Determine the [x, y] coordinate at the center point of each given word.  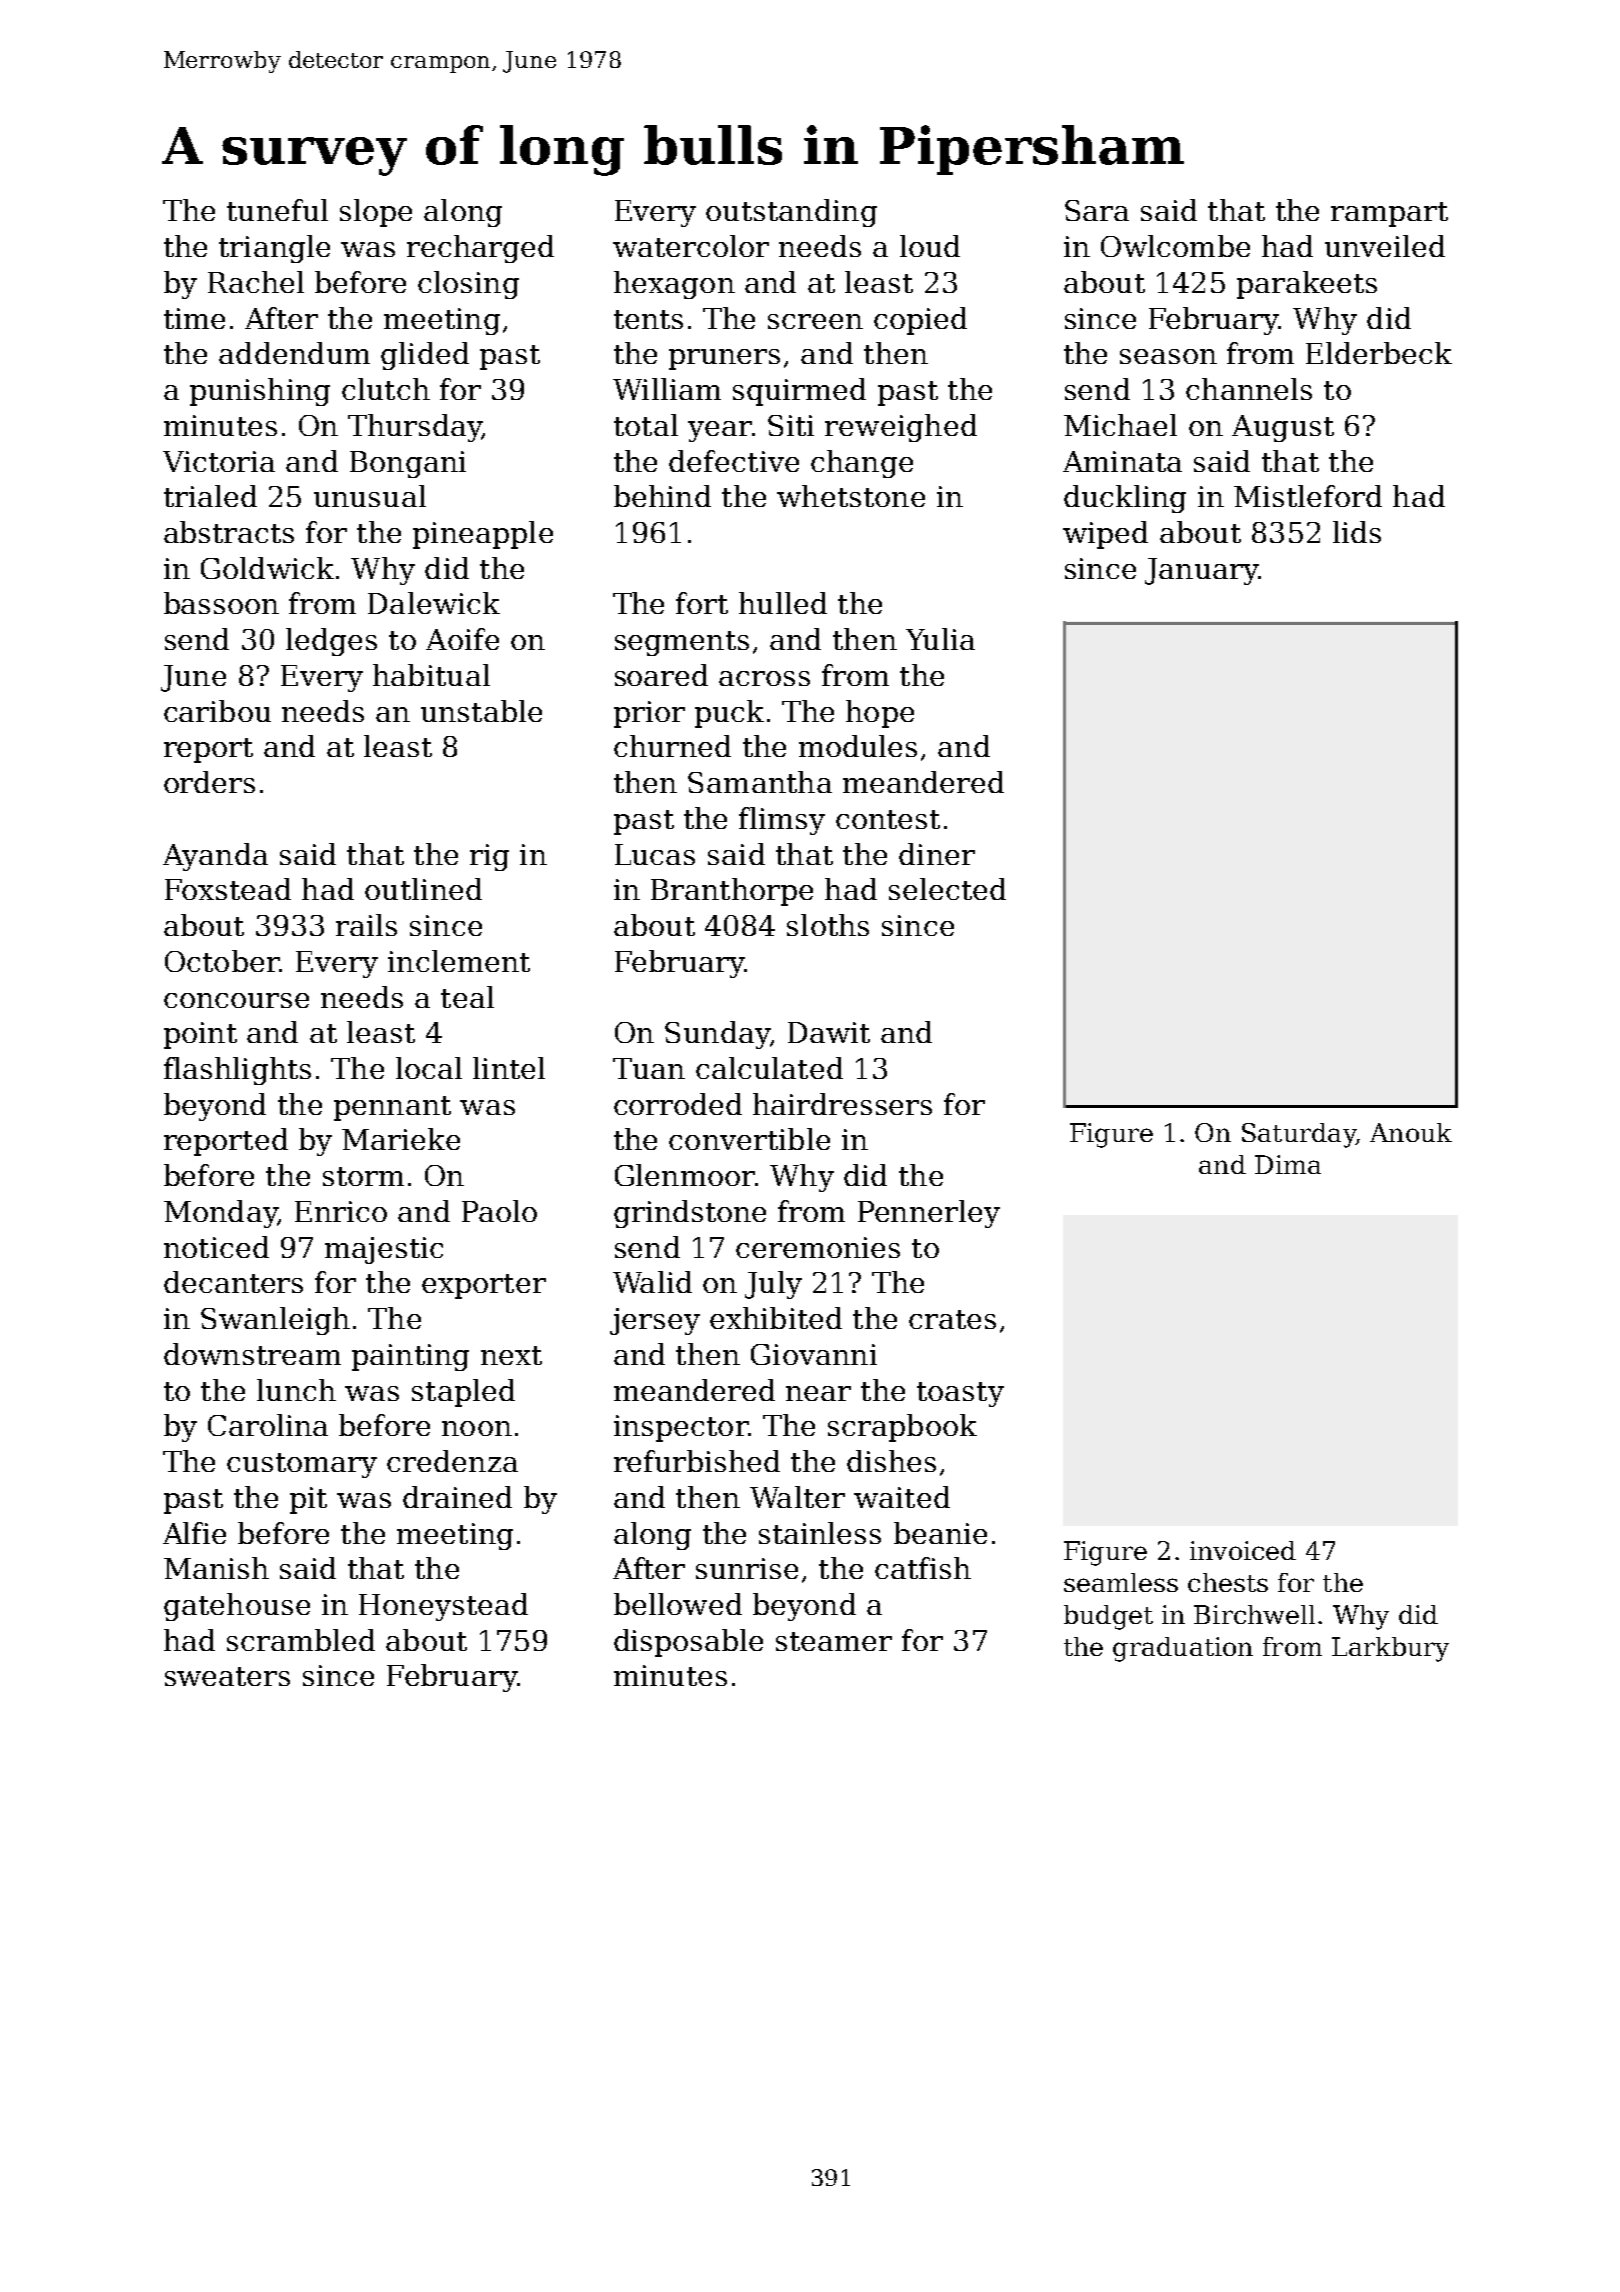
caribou [217, 711]
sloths [828, 925]
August [1283, 428]
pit [308, 1500]
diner [937, 854]
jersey [655, 1321]
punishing [260, 392]
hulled [783, 603]
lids [1357, 532]
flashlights [237, 1071]
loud [930, 246]
